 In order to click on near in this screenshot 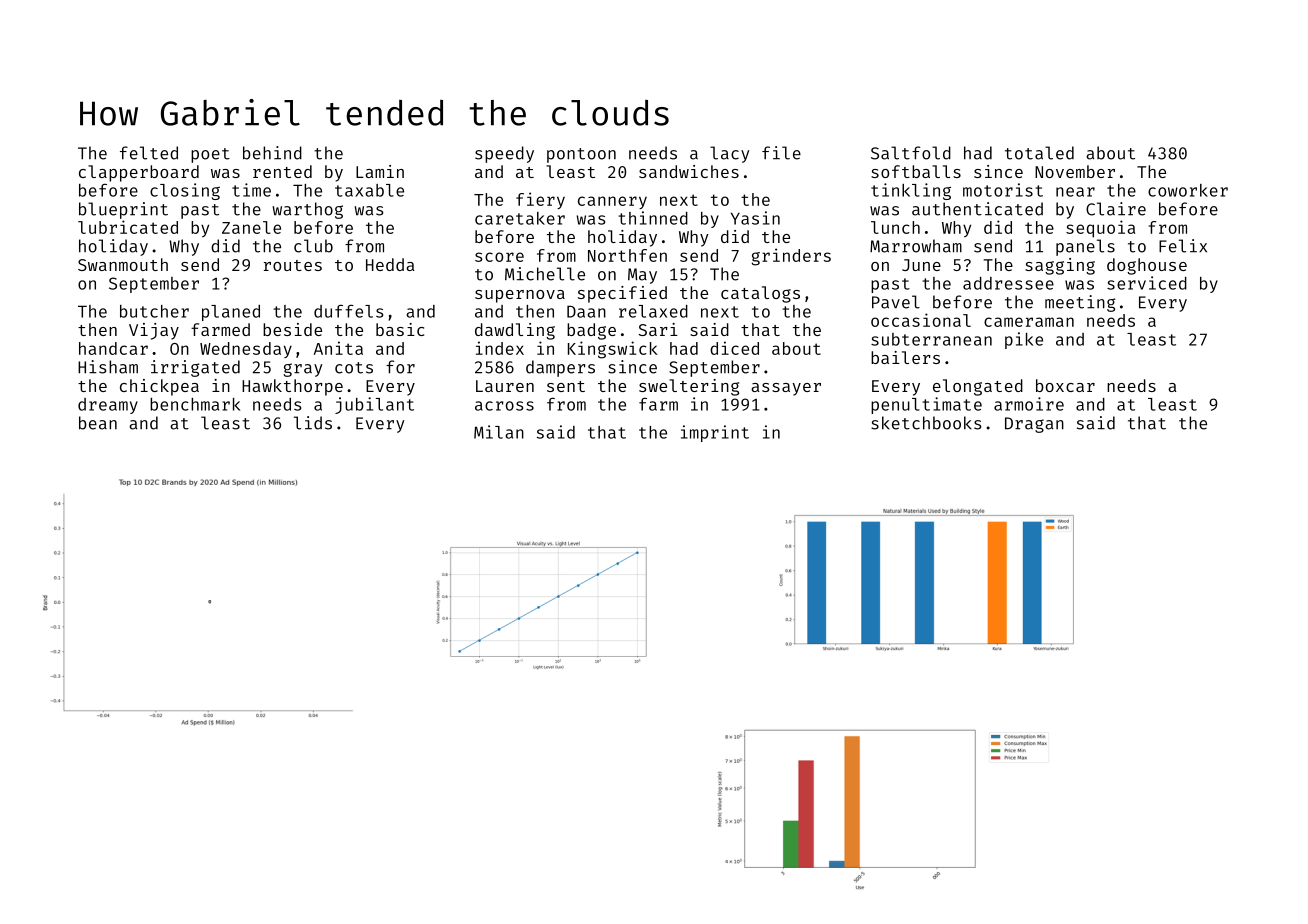, I will do `click(1075, 192)`.
